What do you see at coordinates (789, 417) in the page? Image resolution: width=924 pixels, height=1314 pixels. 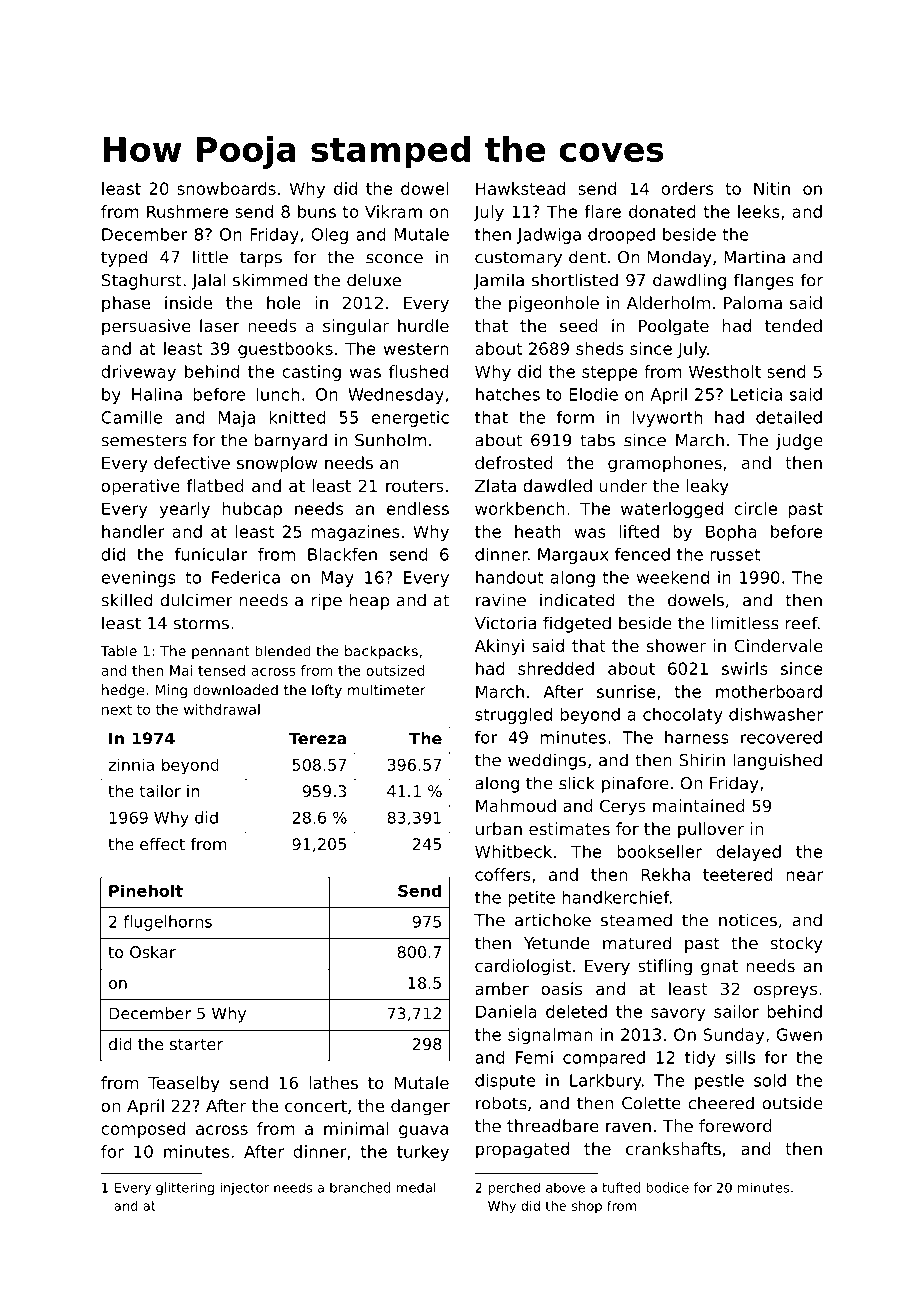 I see `detailed` at bounding box center [789, 417].
